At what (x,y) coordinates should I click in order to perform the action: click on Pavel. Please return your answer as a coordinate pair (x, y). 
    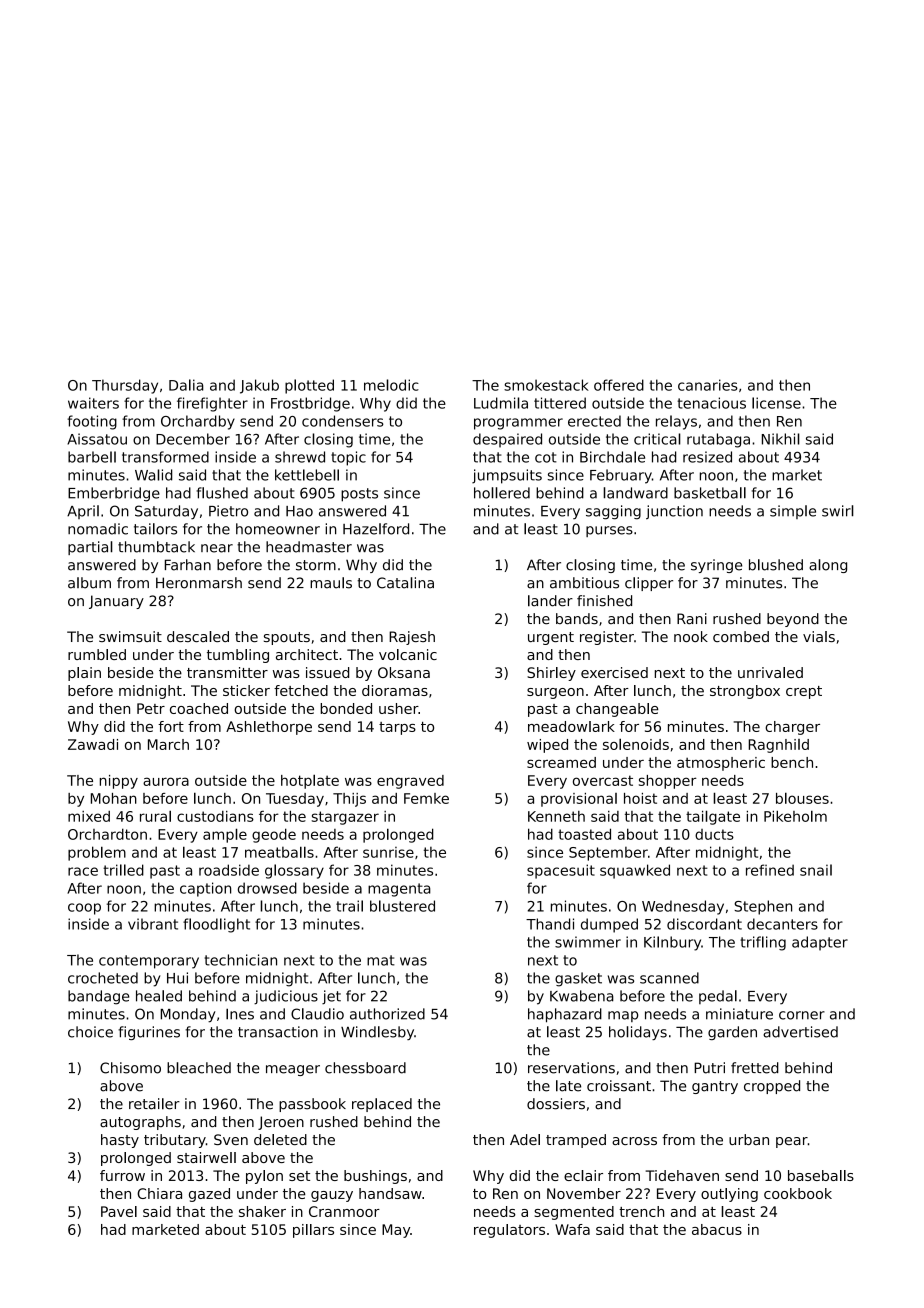
    Looking at the image, I should click on (119, 1211).
